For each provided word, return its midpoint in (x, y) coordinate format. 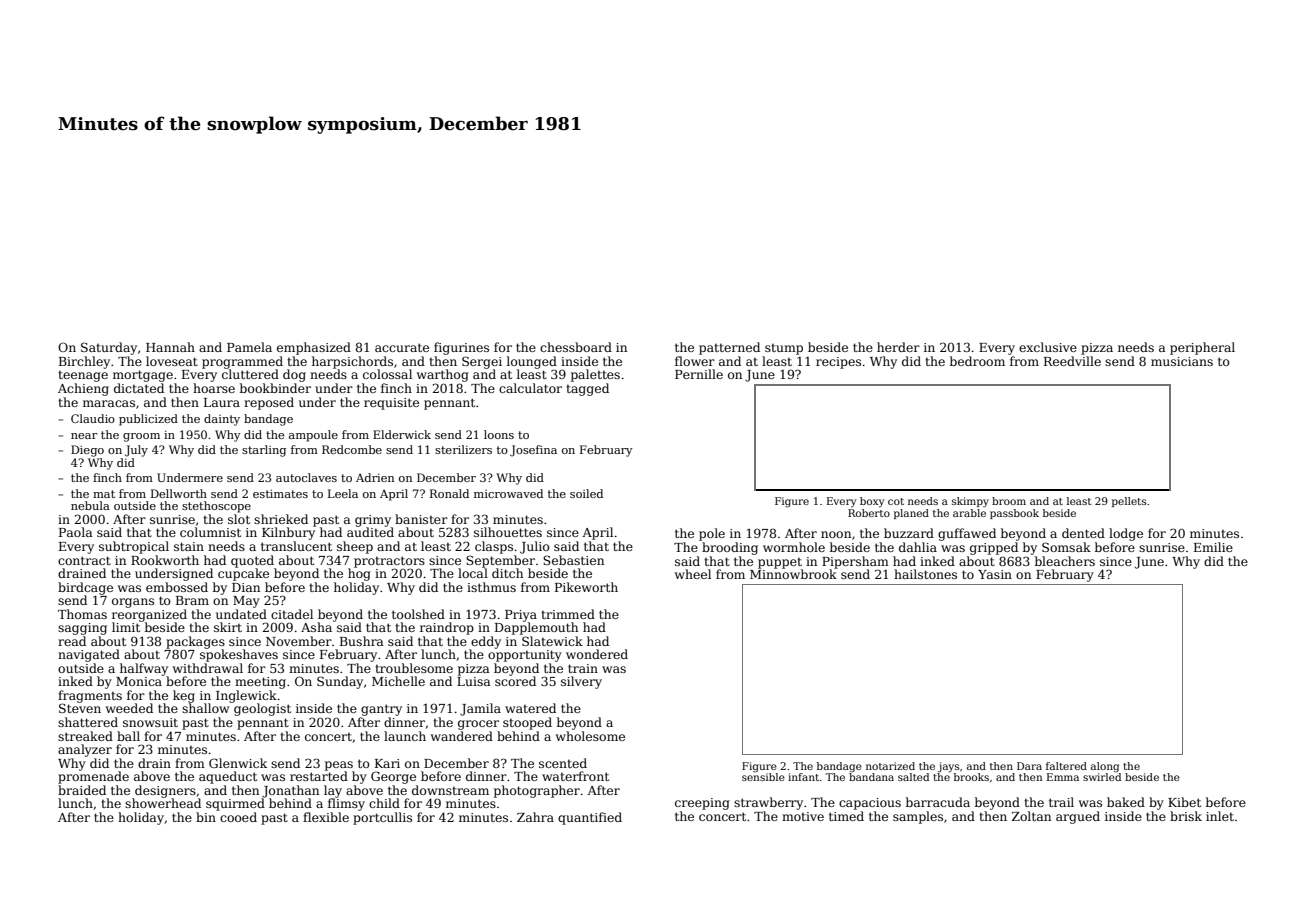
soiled (586, 493)
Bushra (362, 641)
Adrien (375, 477)
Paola (76, 532)
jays (948, 767)
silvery (581, 682)
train (583, 668)
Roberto (869, 513)
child (384, 803)
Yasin (995, 574)
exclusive (1048, 347)
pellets (1129, 502)
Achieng (83, 389)
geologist (262, 709)
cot (896, 501)
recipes (838, 363)
